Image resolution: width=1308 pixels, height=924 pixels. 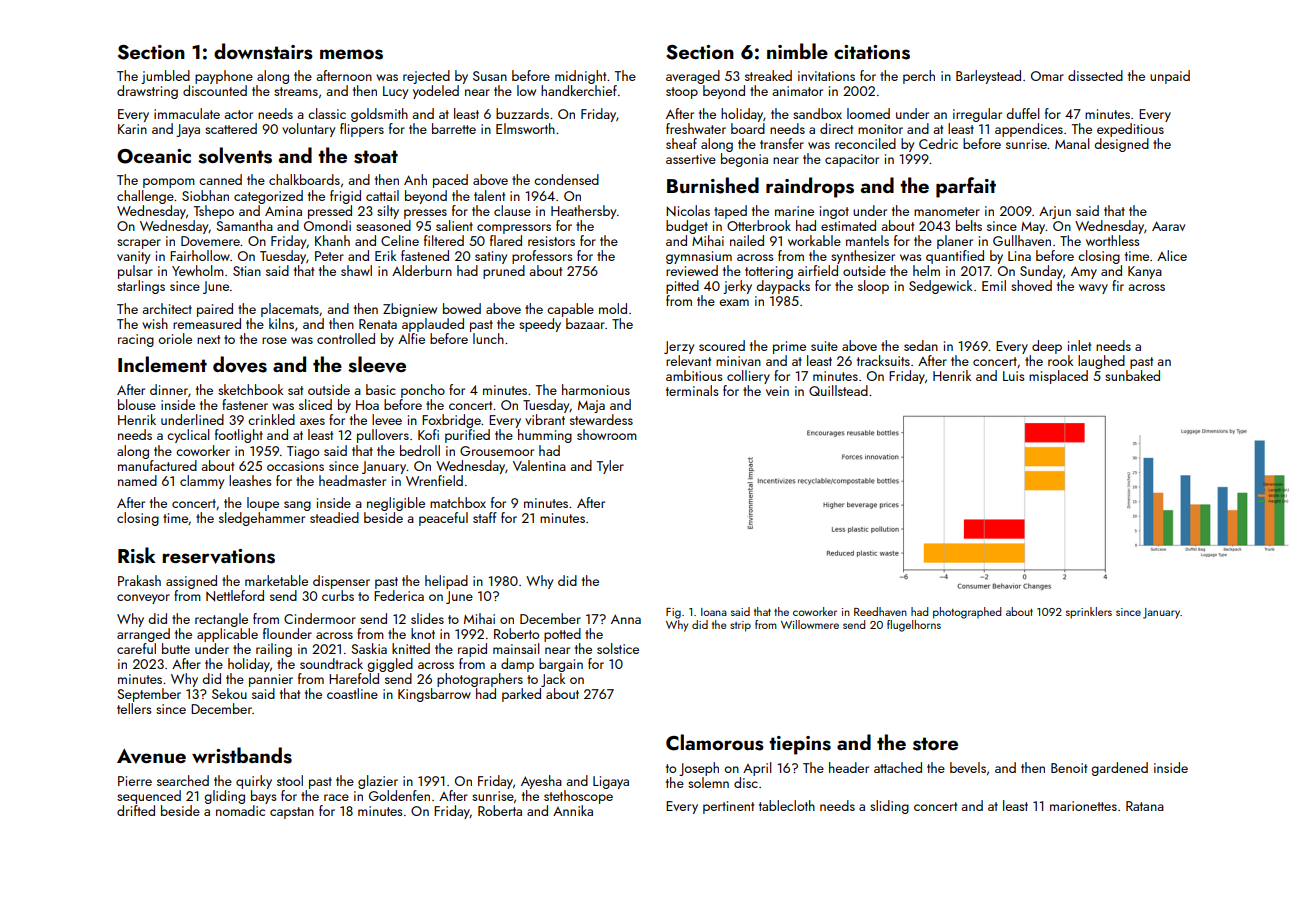 What do you see at coordinates (838, 390) in the document?
I see `Quillstead` at bounding box center [838, 390].
